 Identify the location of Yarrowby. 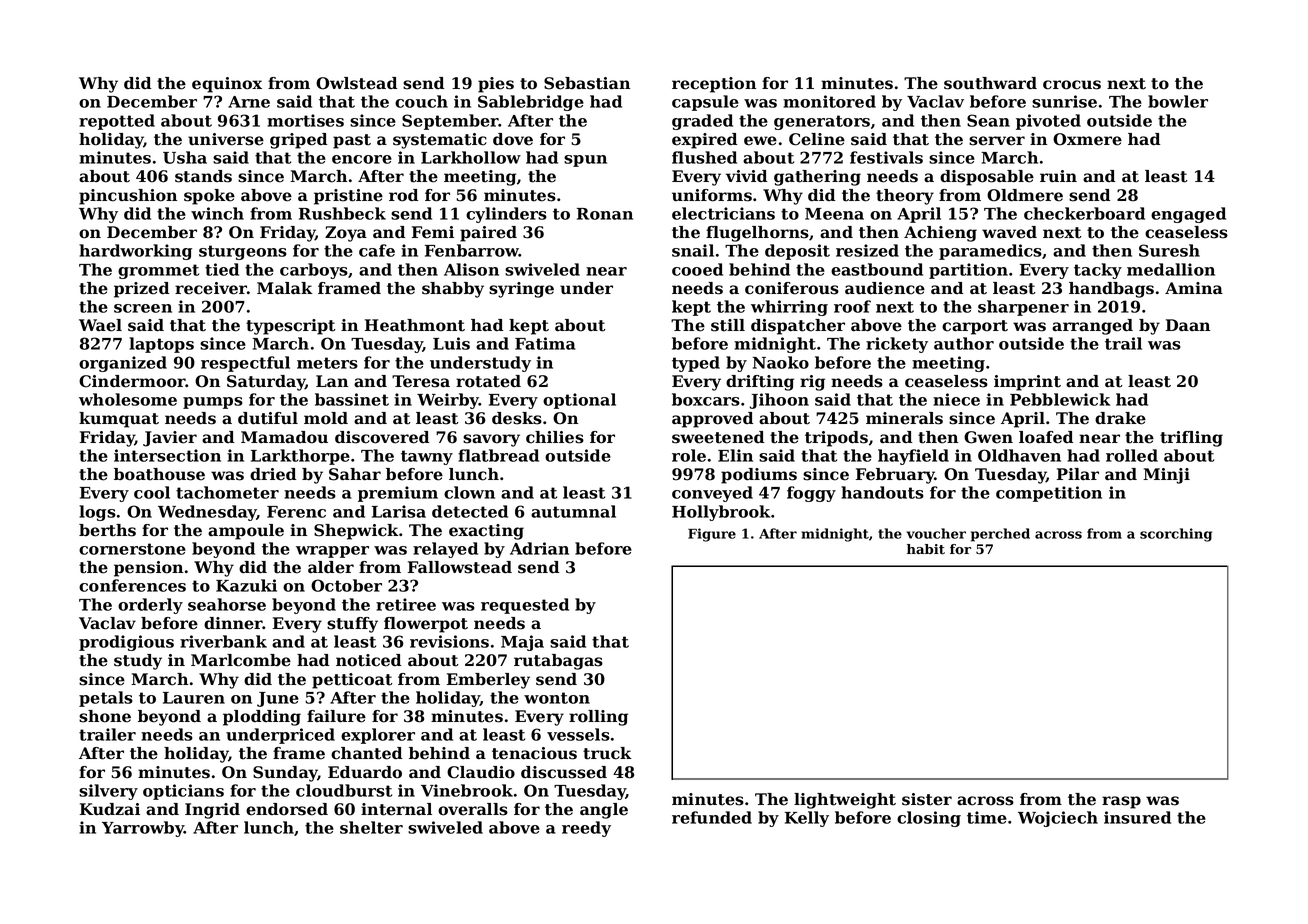
(143, 829).
